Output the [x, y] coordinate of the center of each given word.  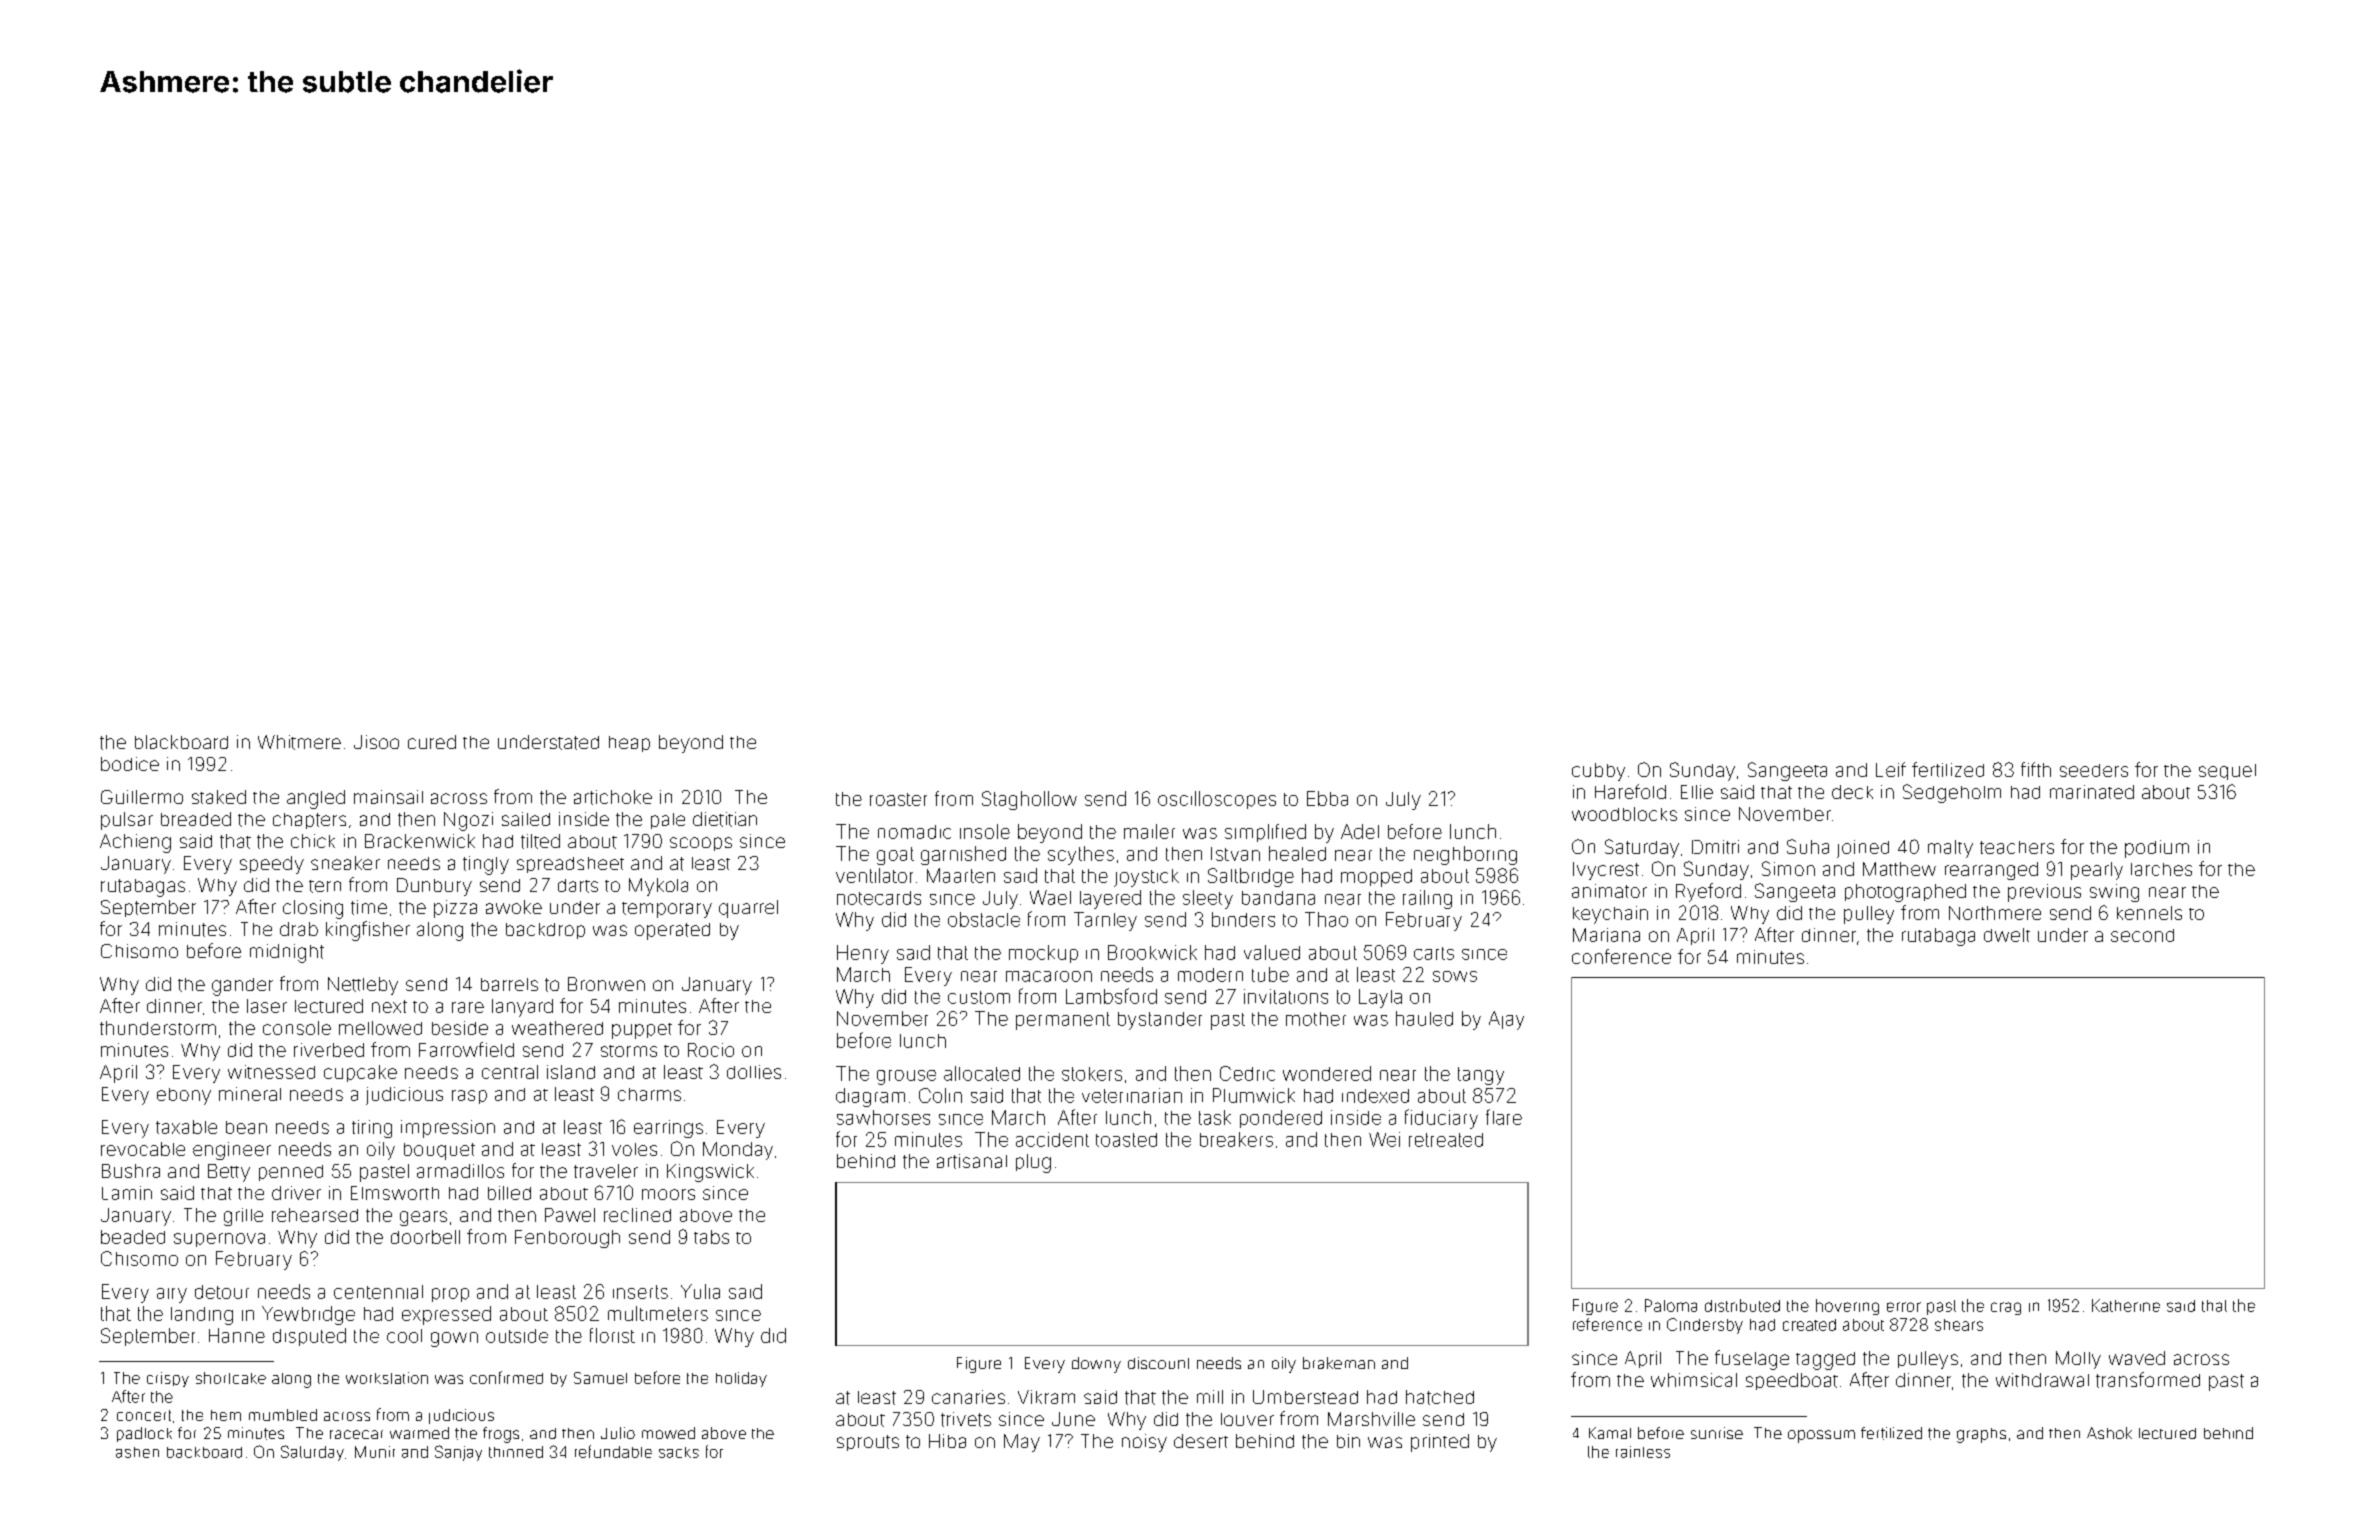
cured [432, 742]
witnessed [271, 1072]
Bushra [131, 1171]
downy [1096, 1365]
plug [1033, 1163]
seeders [2094, 770]
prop [450, 1295]
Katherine [2126, 1305]
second [2142, 935]
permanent [1063, 1021]
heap [629, 744]
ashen [137, 1452]
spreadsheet [570, 865]
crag [2006, 1308]
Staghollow [1029, 800]
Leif [1891, 769]
